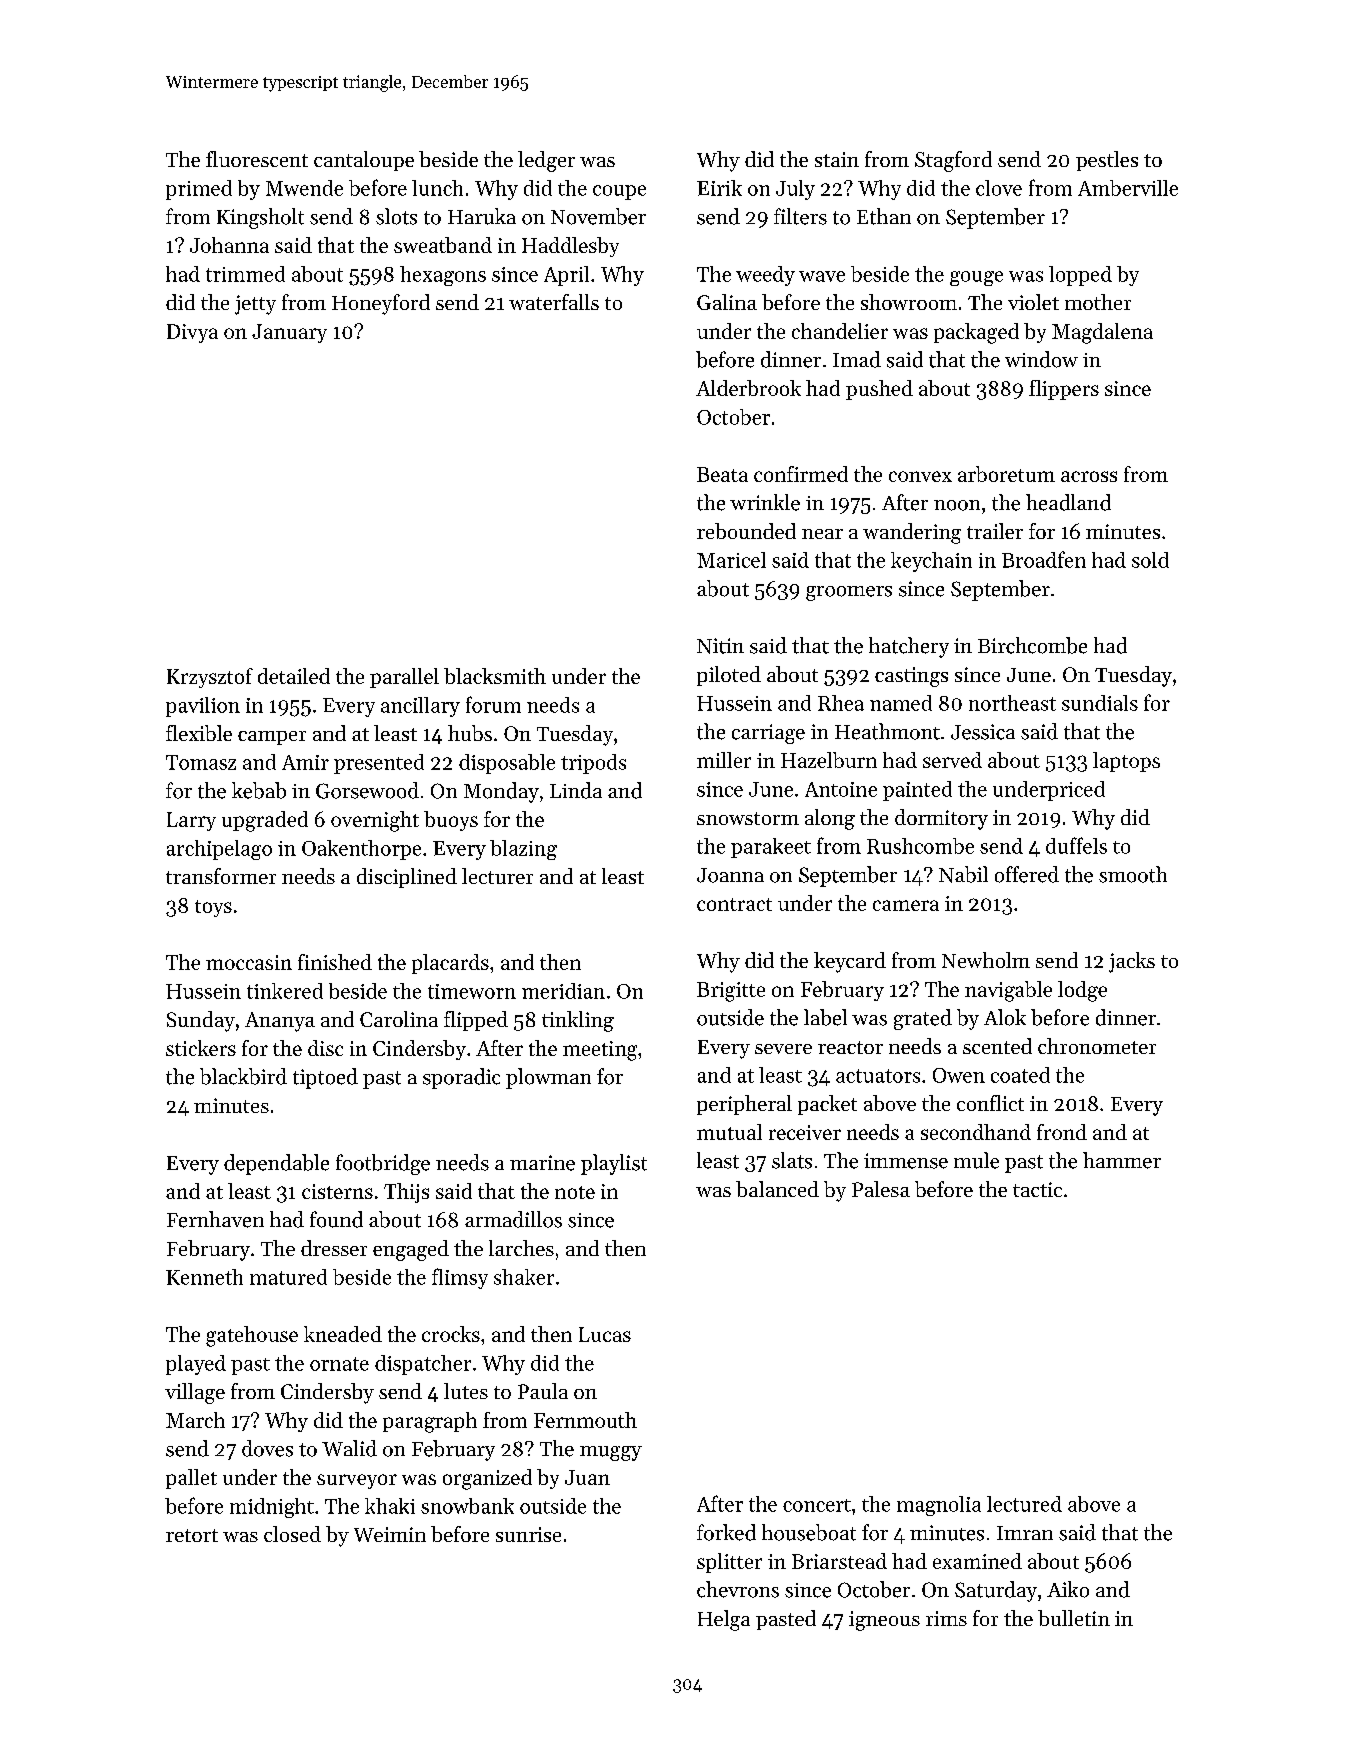  I want to click on Birchcombe, so click(1032, 645).
